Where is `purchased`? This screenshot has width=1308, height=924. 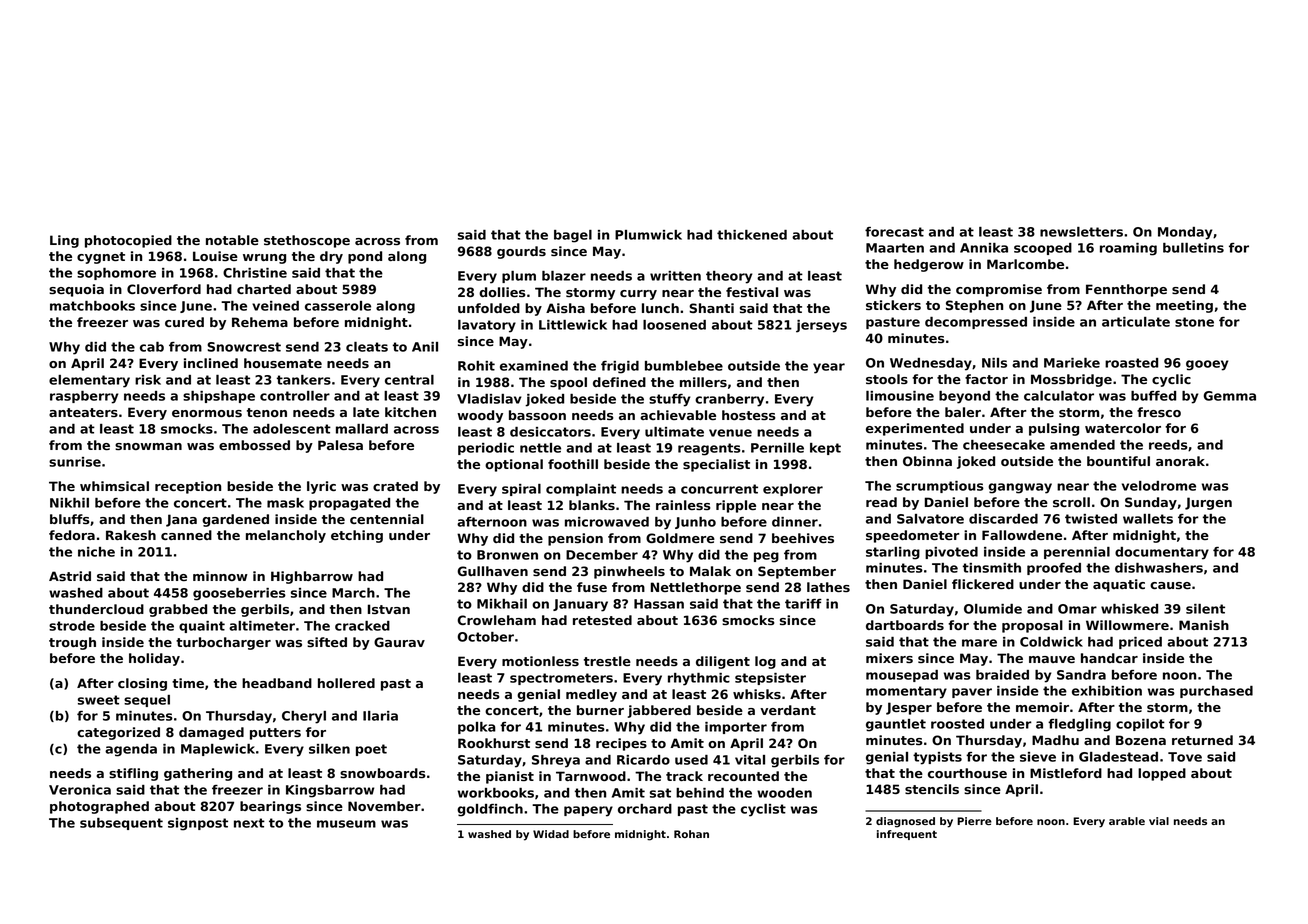
purchased is located at coordinates (1216, 692).
